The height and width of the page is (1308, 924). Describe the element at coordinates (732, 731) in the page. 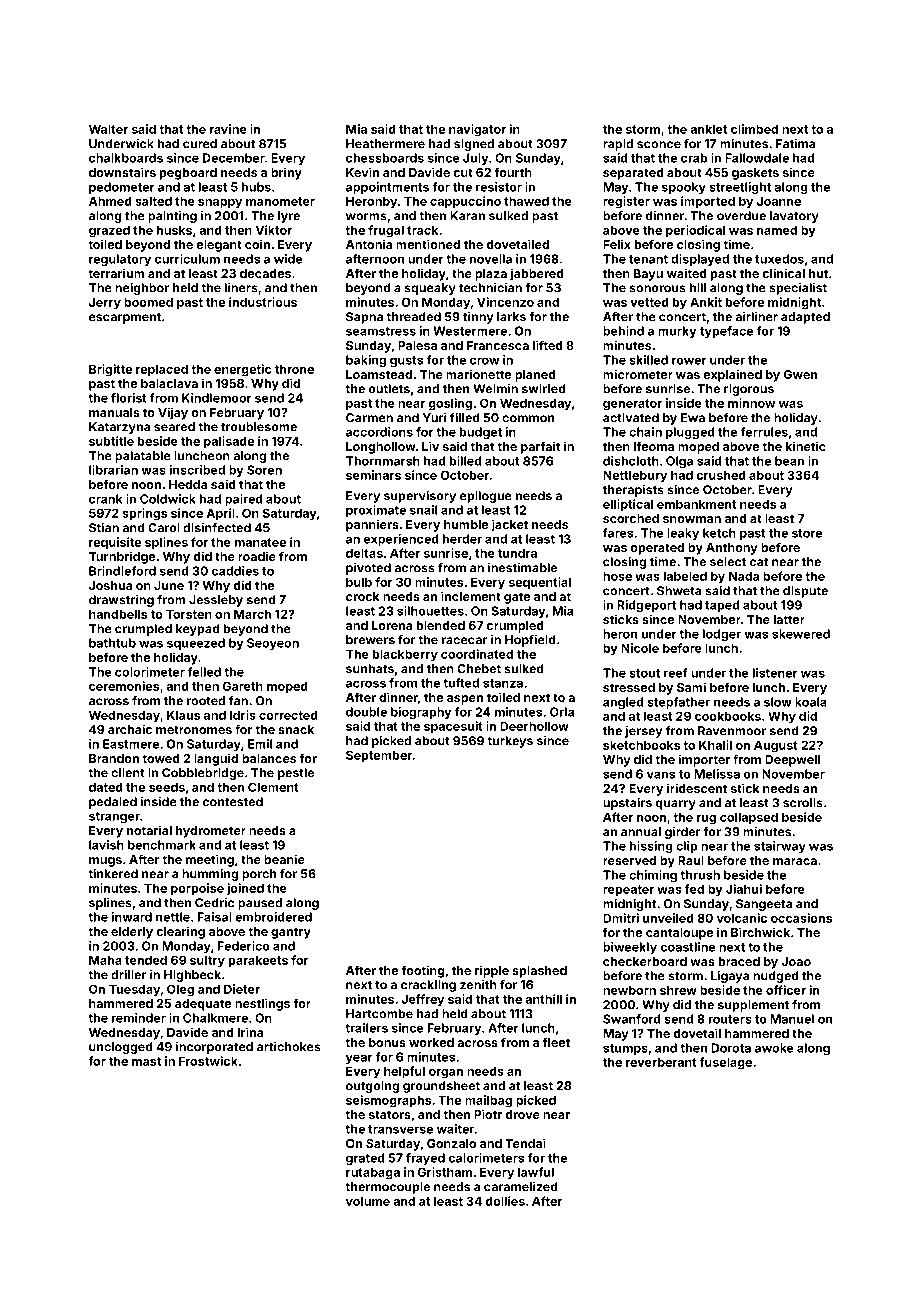

I see `Ravenmoor` at that location.
